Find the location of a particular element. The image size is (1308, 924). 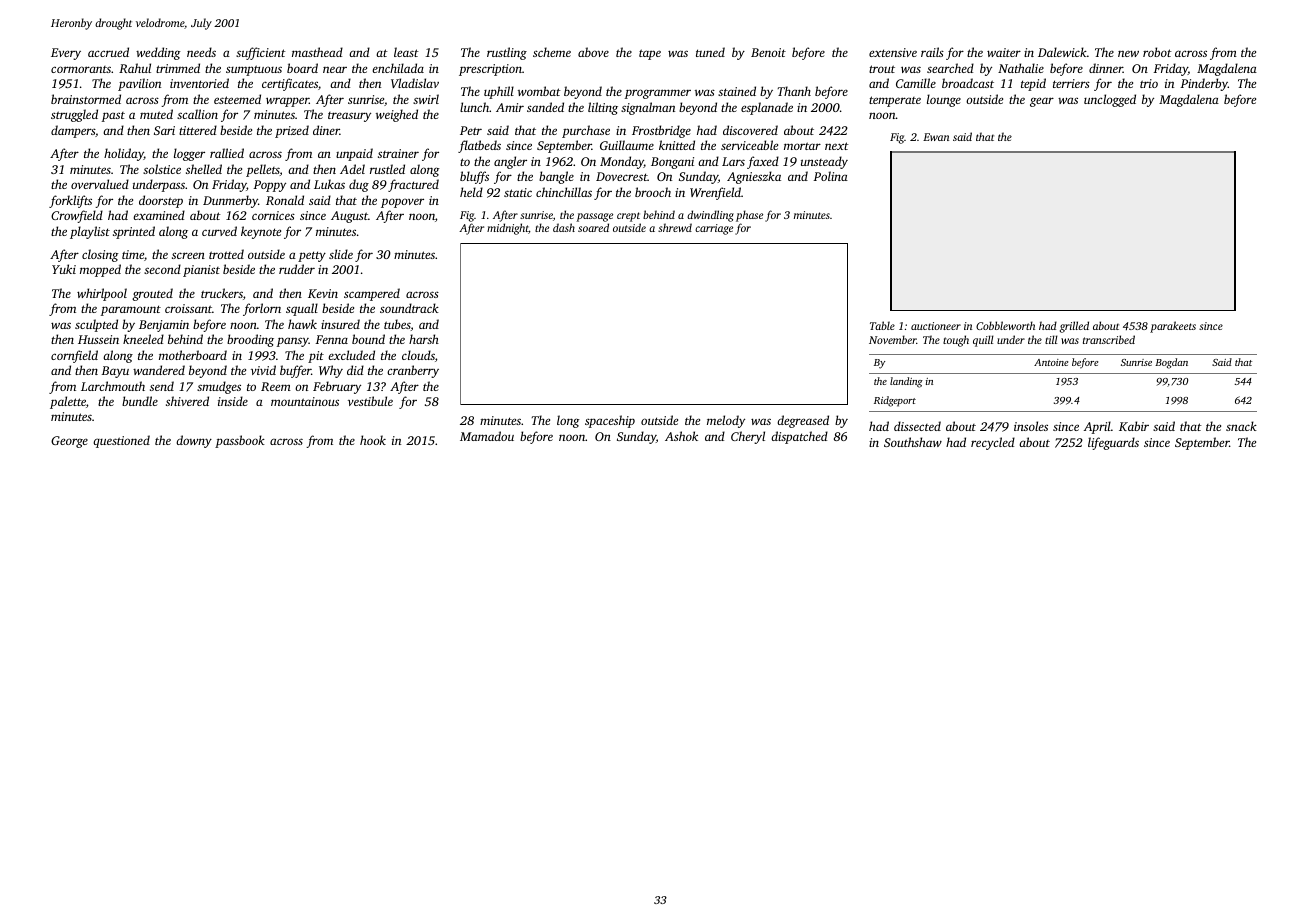

tough is located at coordinates (956, 341).
